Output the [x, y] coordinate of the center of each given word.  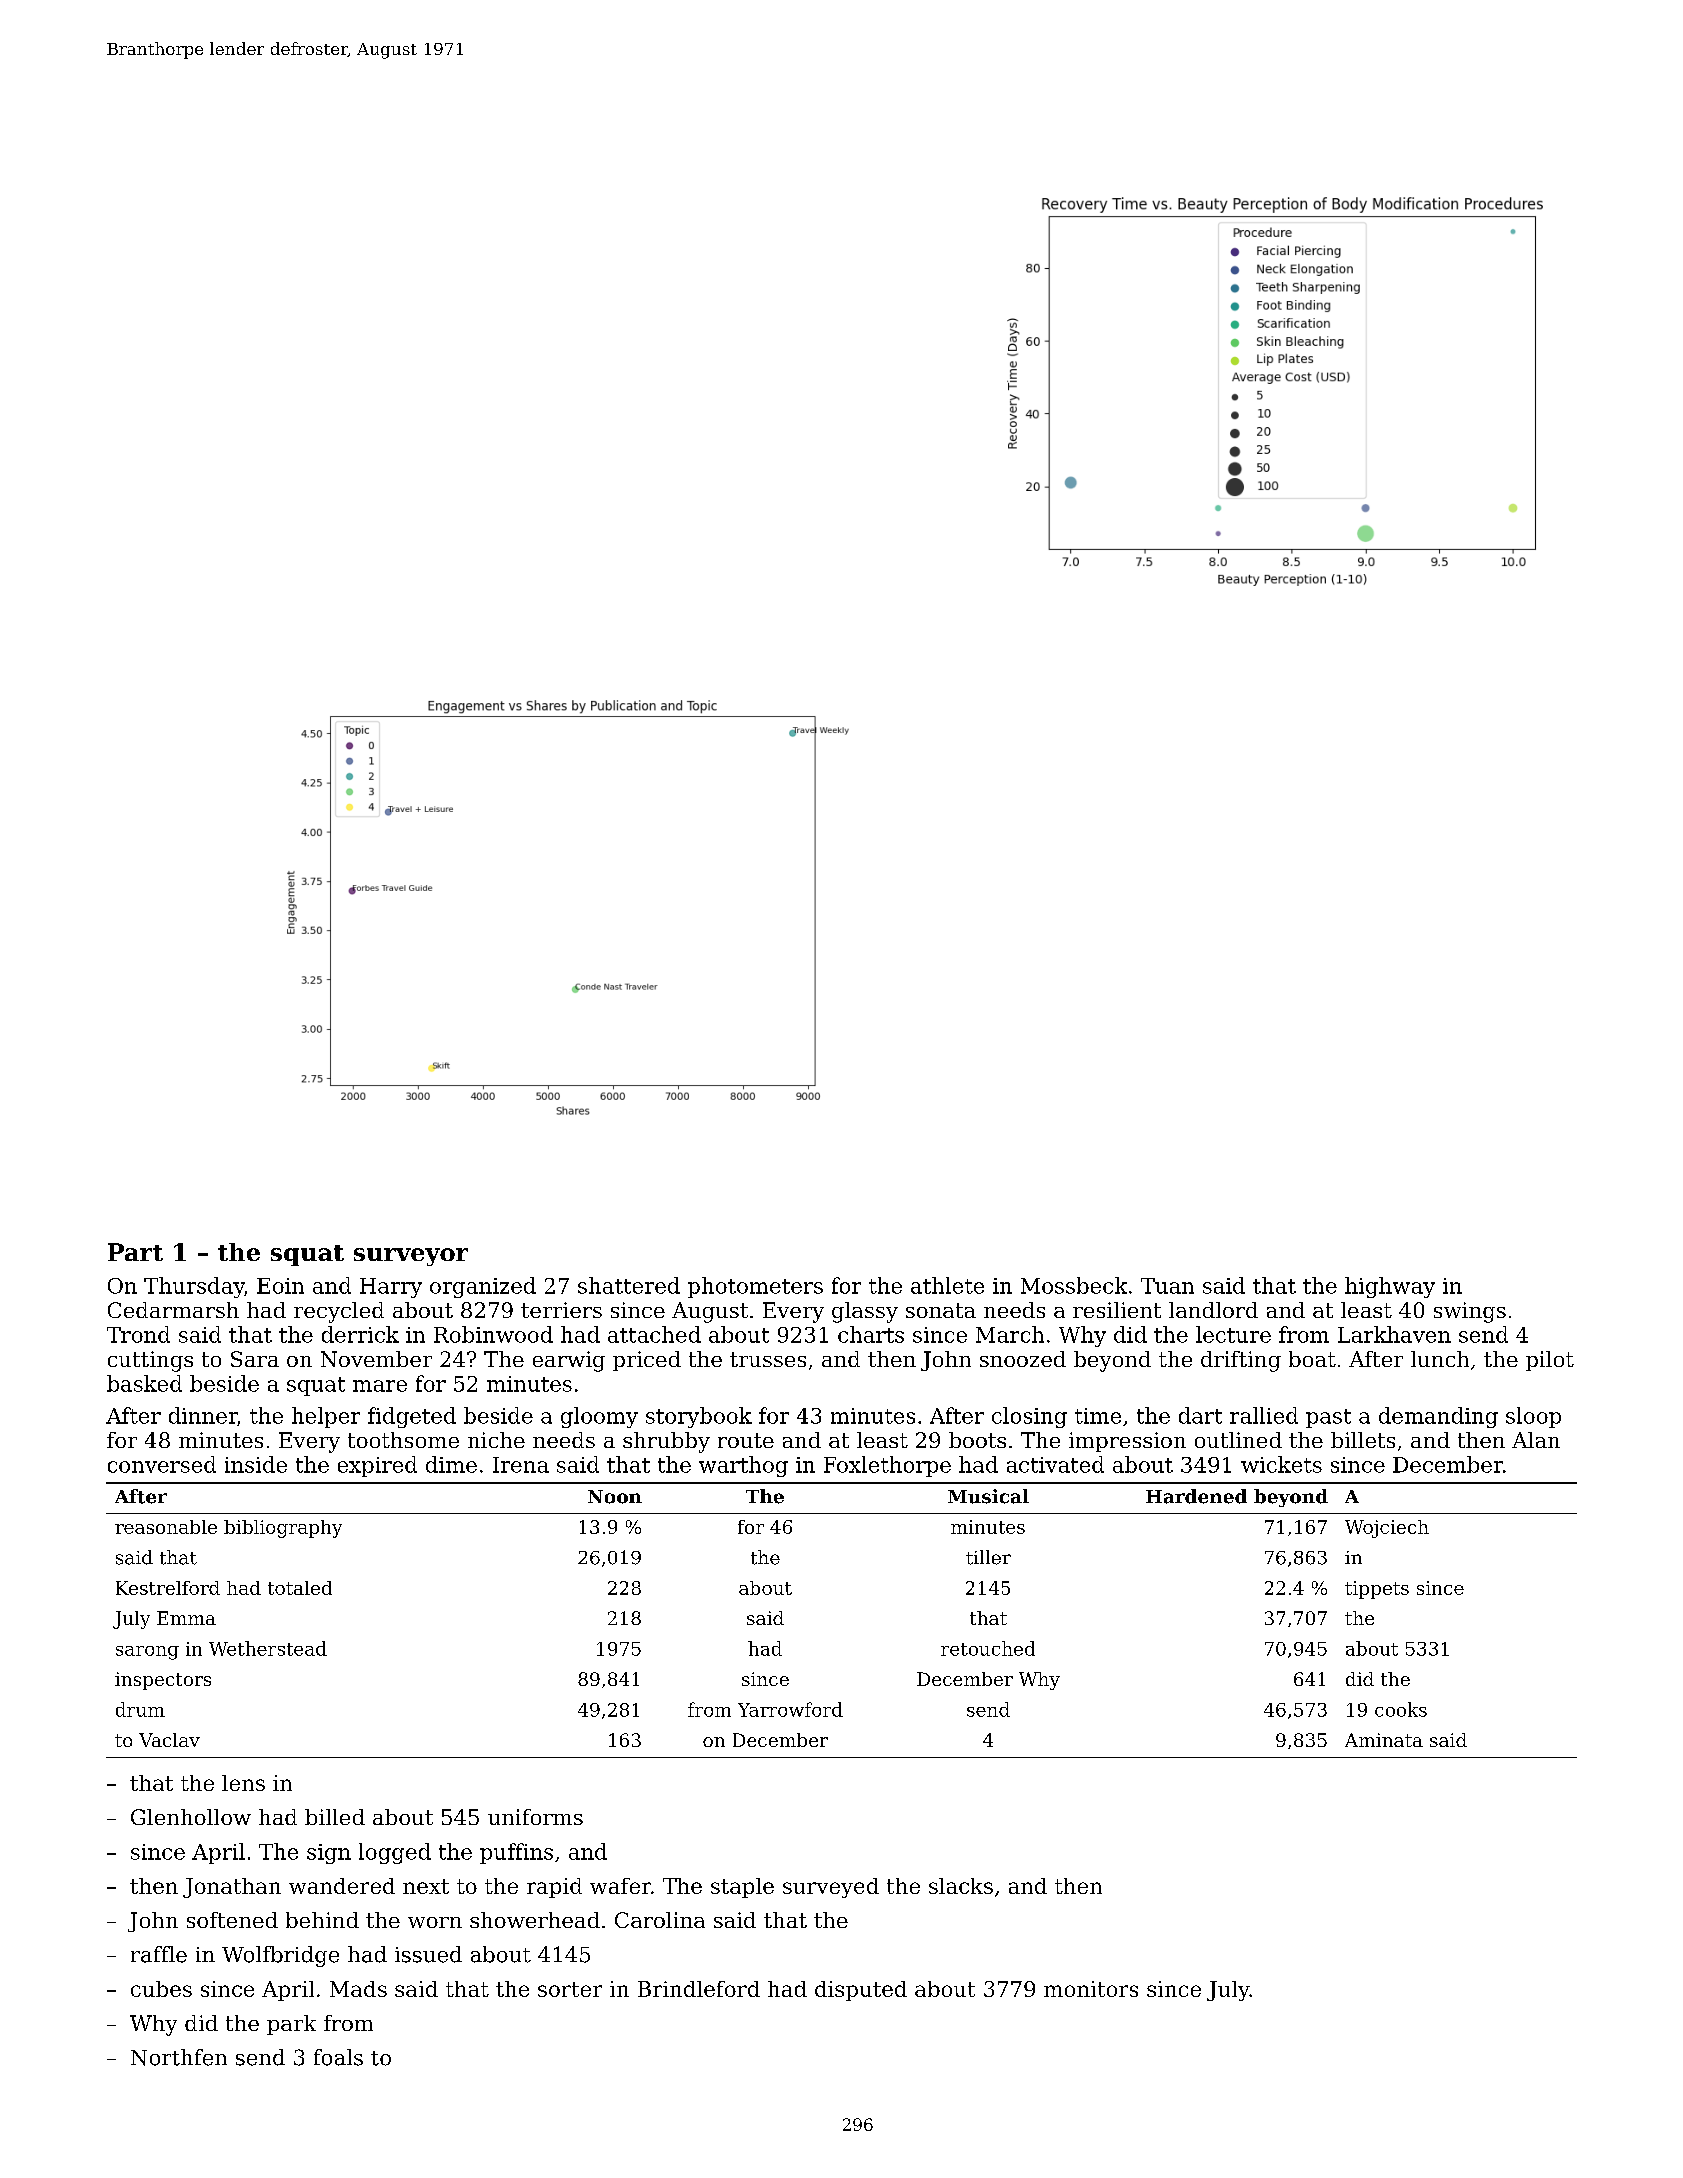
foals [338, 2057]
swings [1470, 1312]
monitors [1091, 1989]
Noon [615, 1497]
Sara [255, 1359]
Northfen [179, 2057]
